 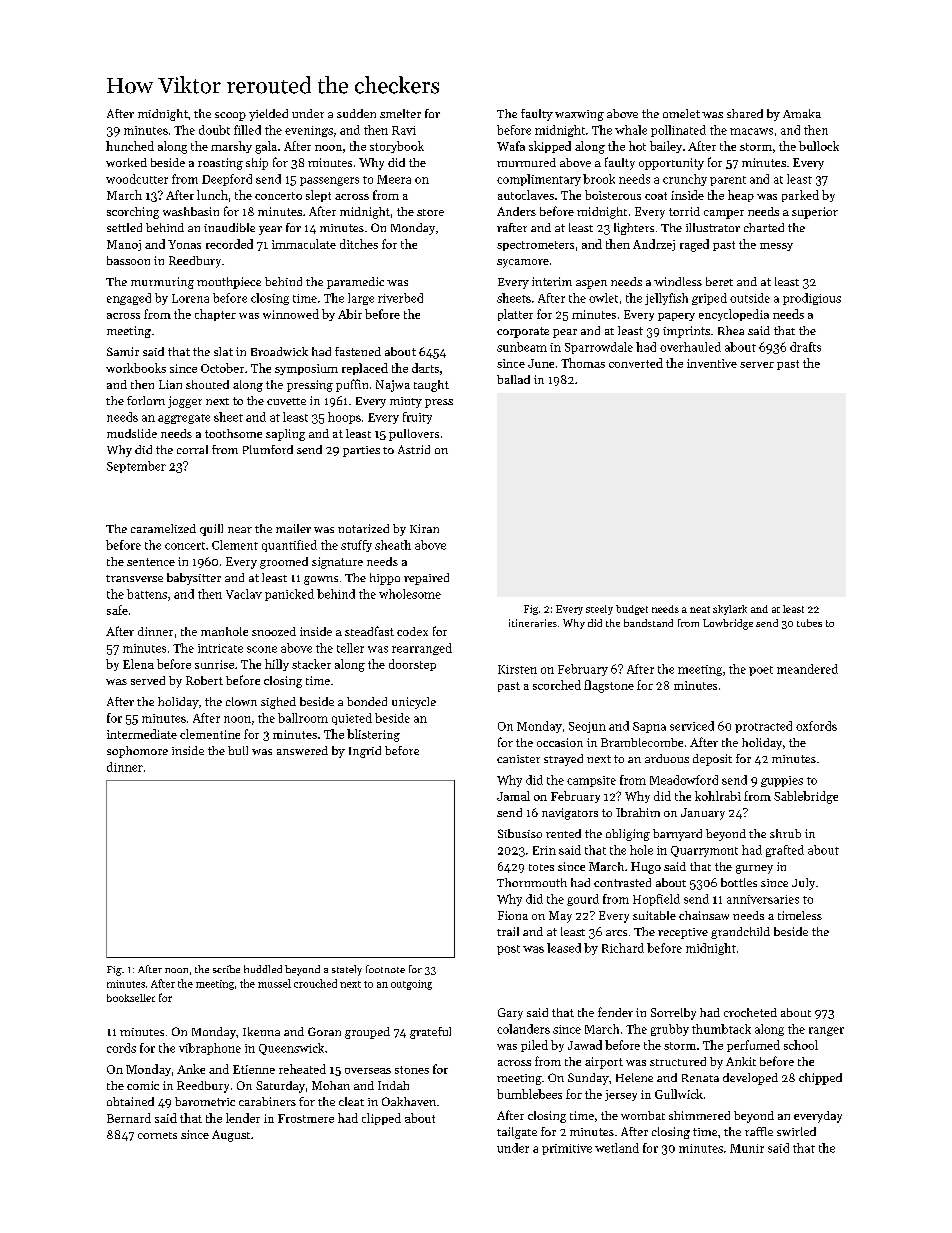 What do you see at coordinates (805, 347) in the document?
I see `drafts` at bounding box center [805, 347].
